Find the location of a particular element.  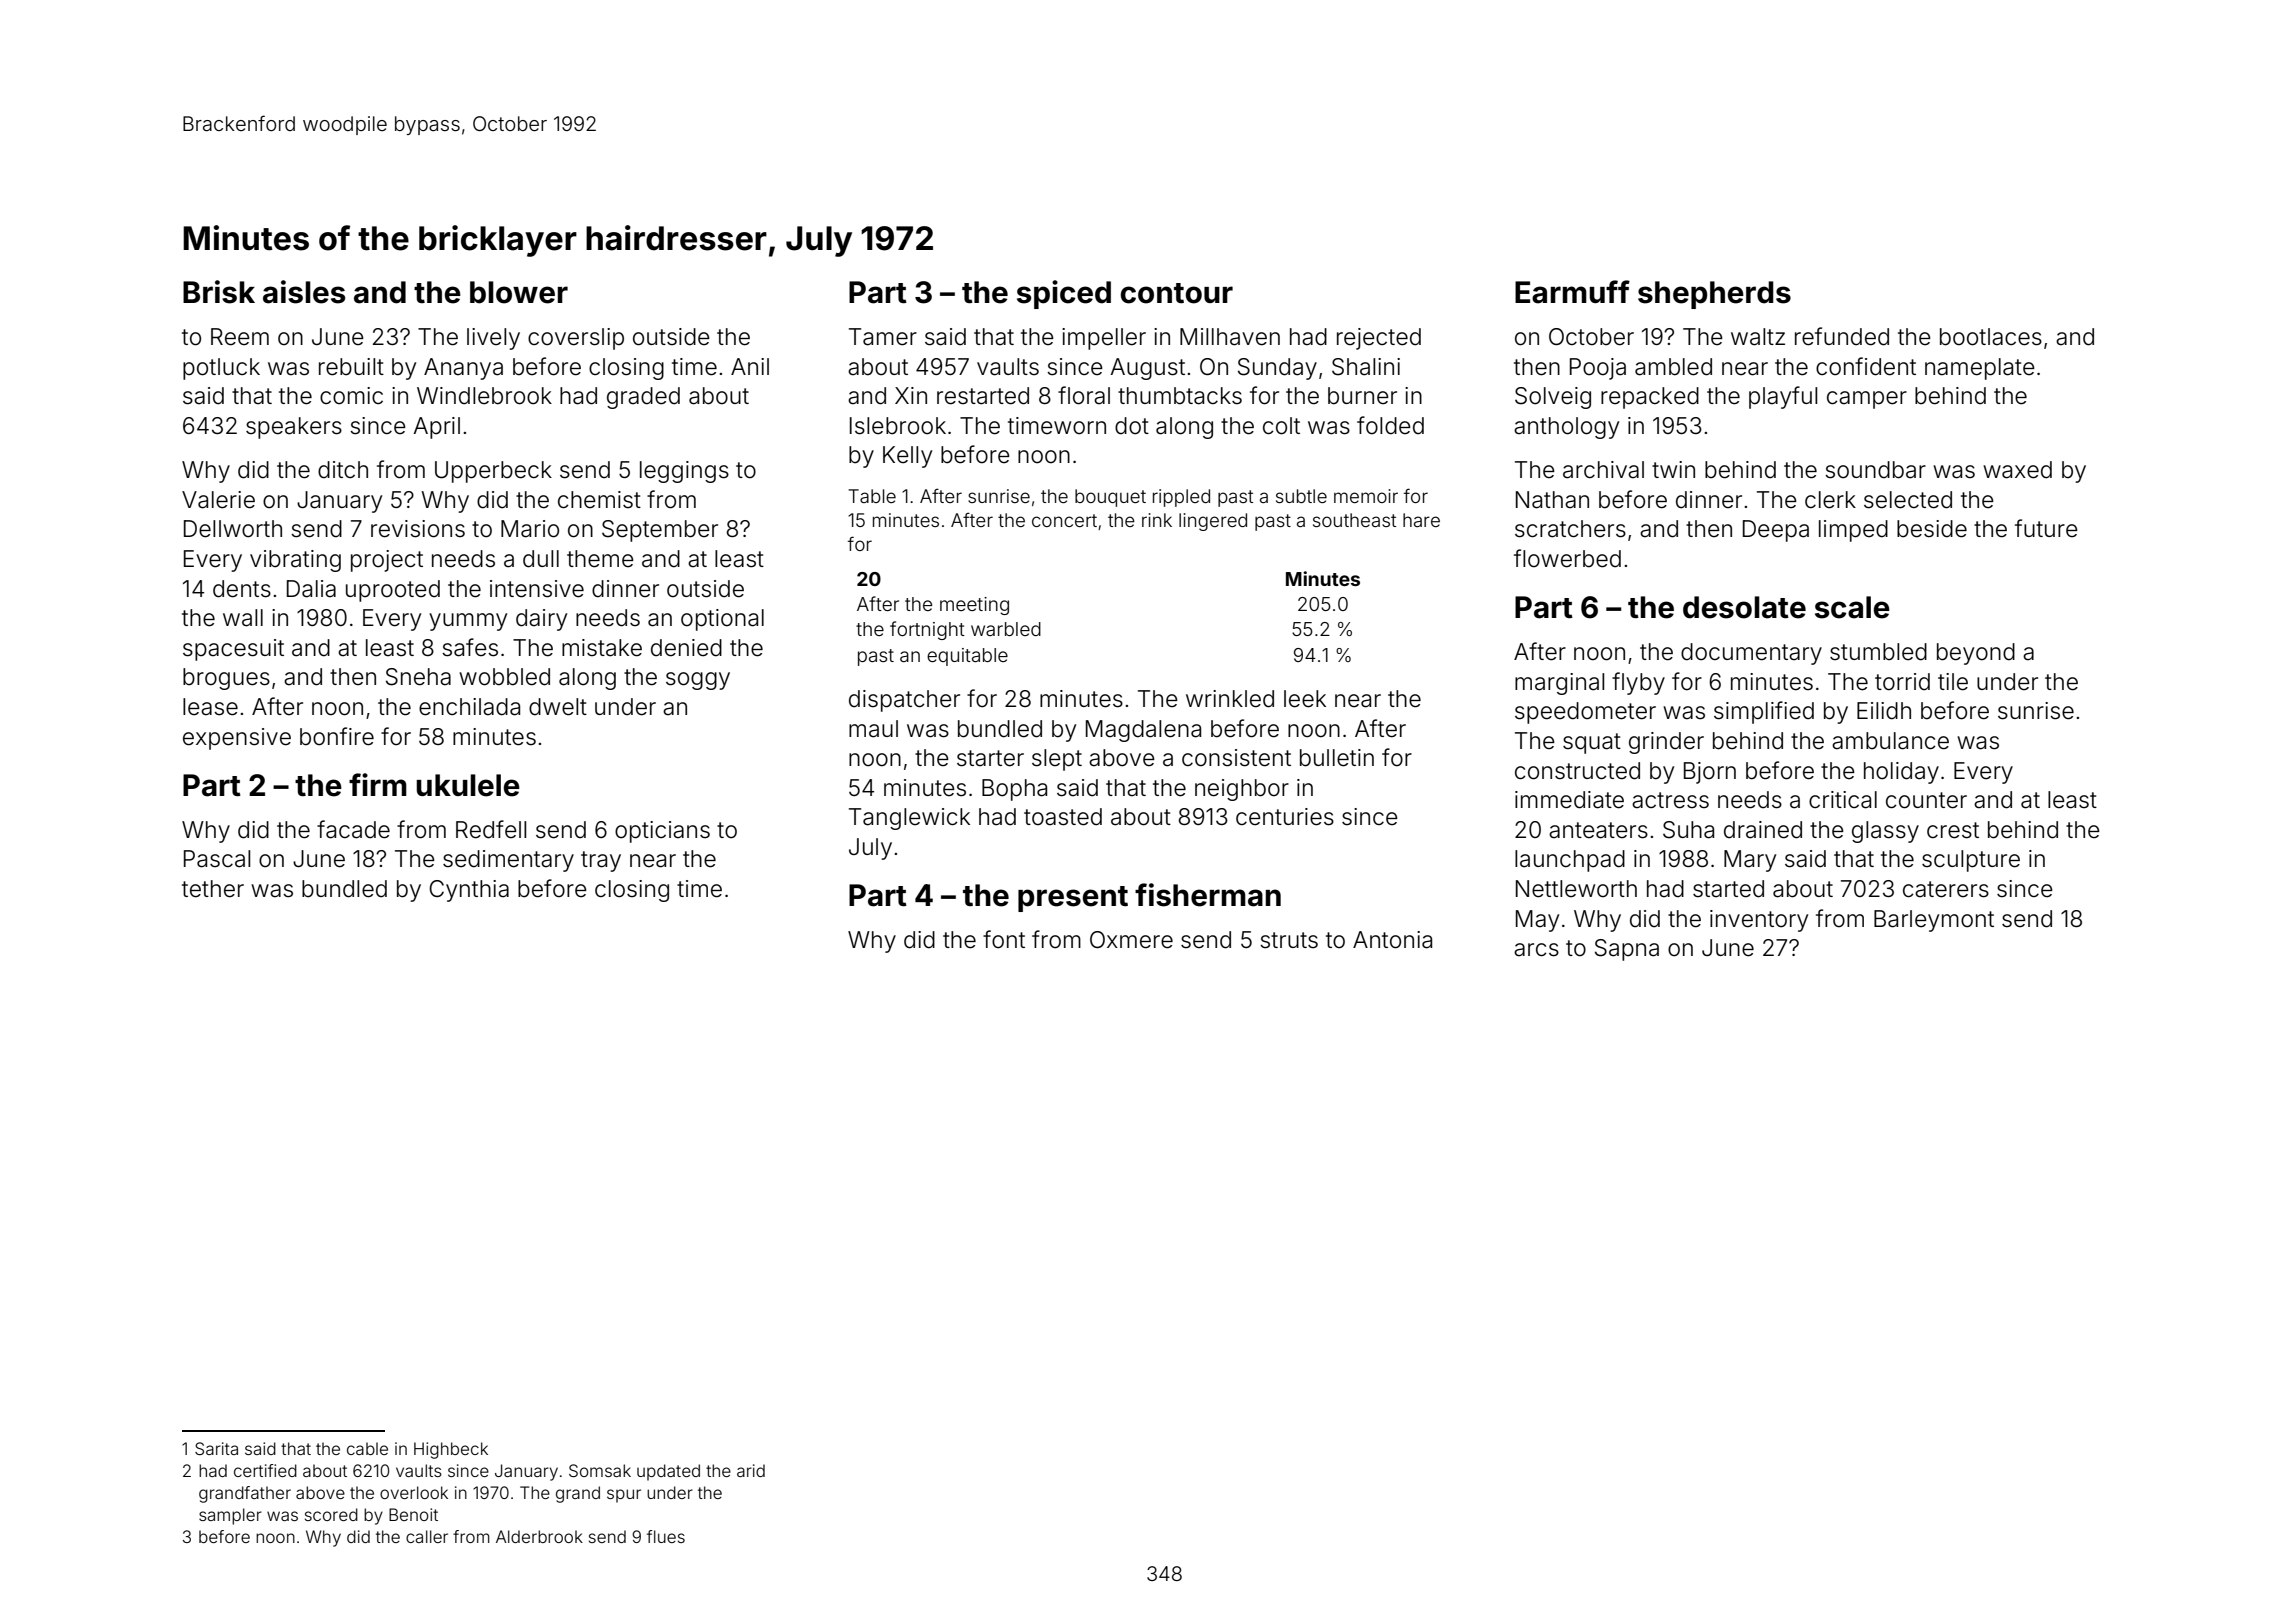

dull is located at coordinates (541, 559).
